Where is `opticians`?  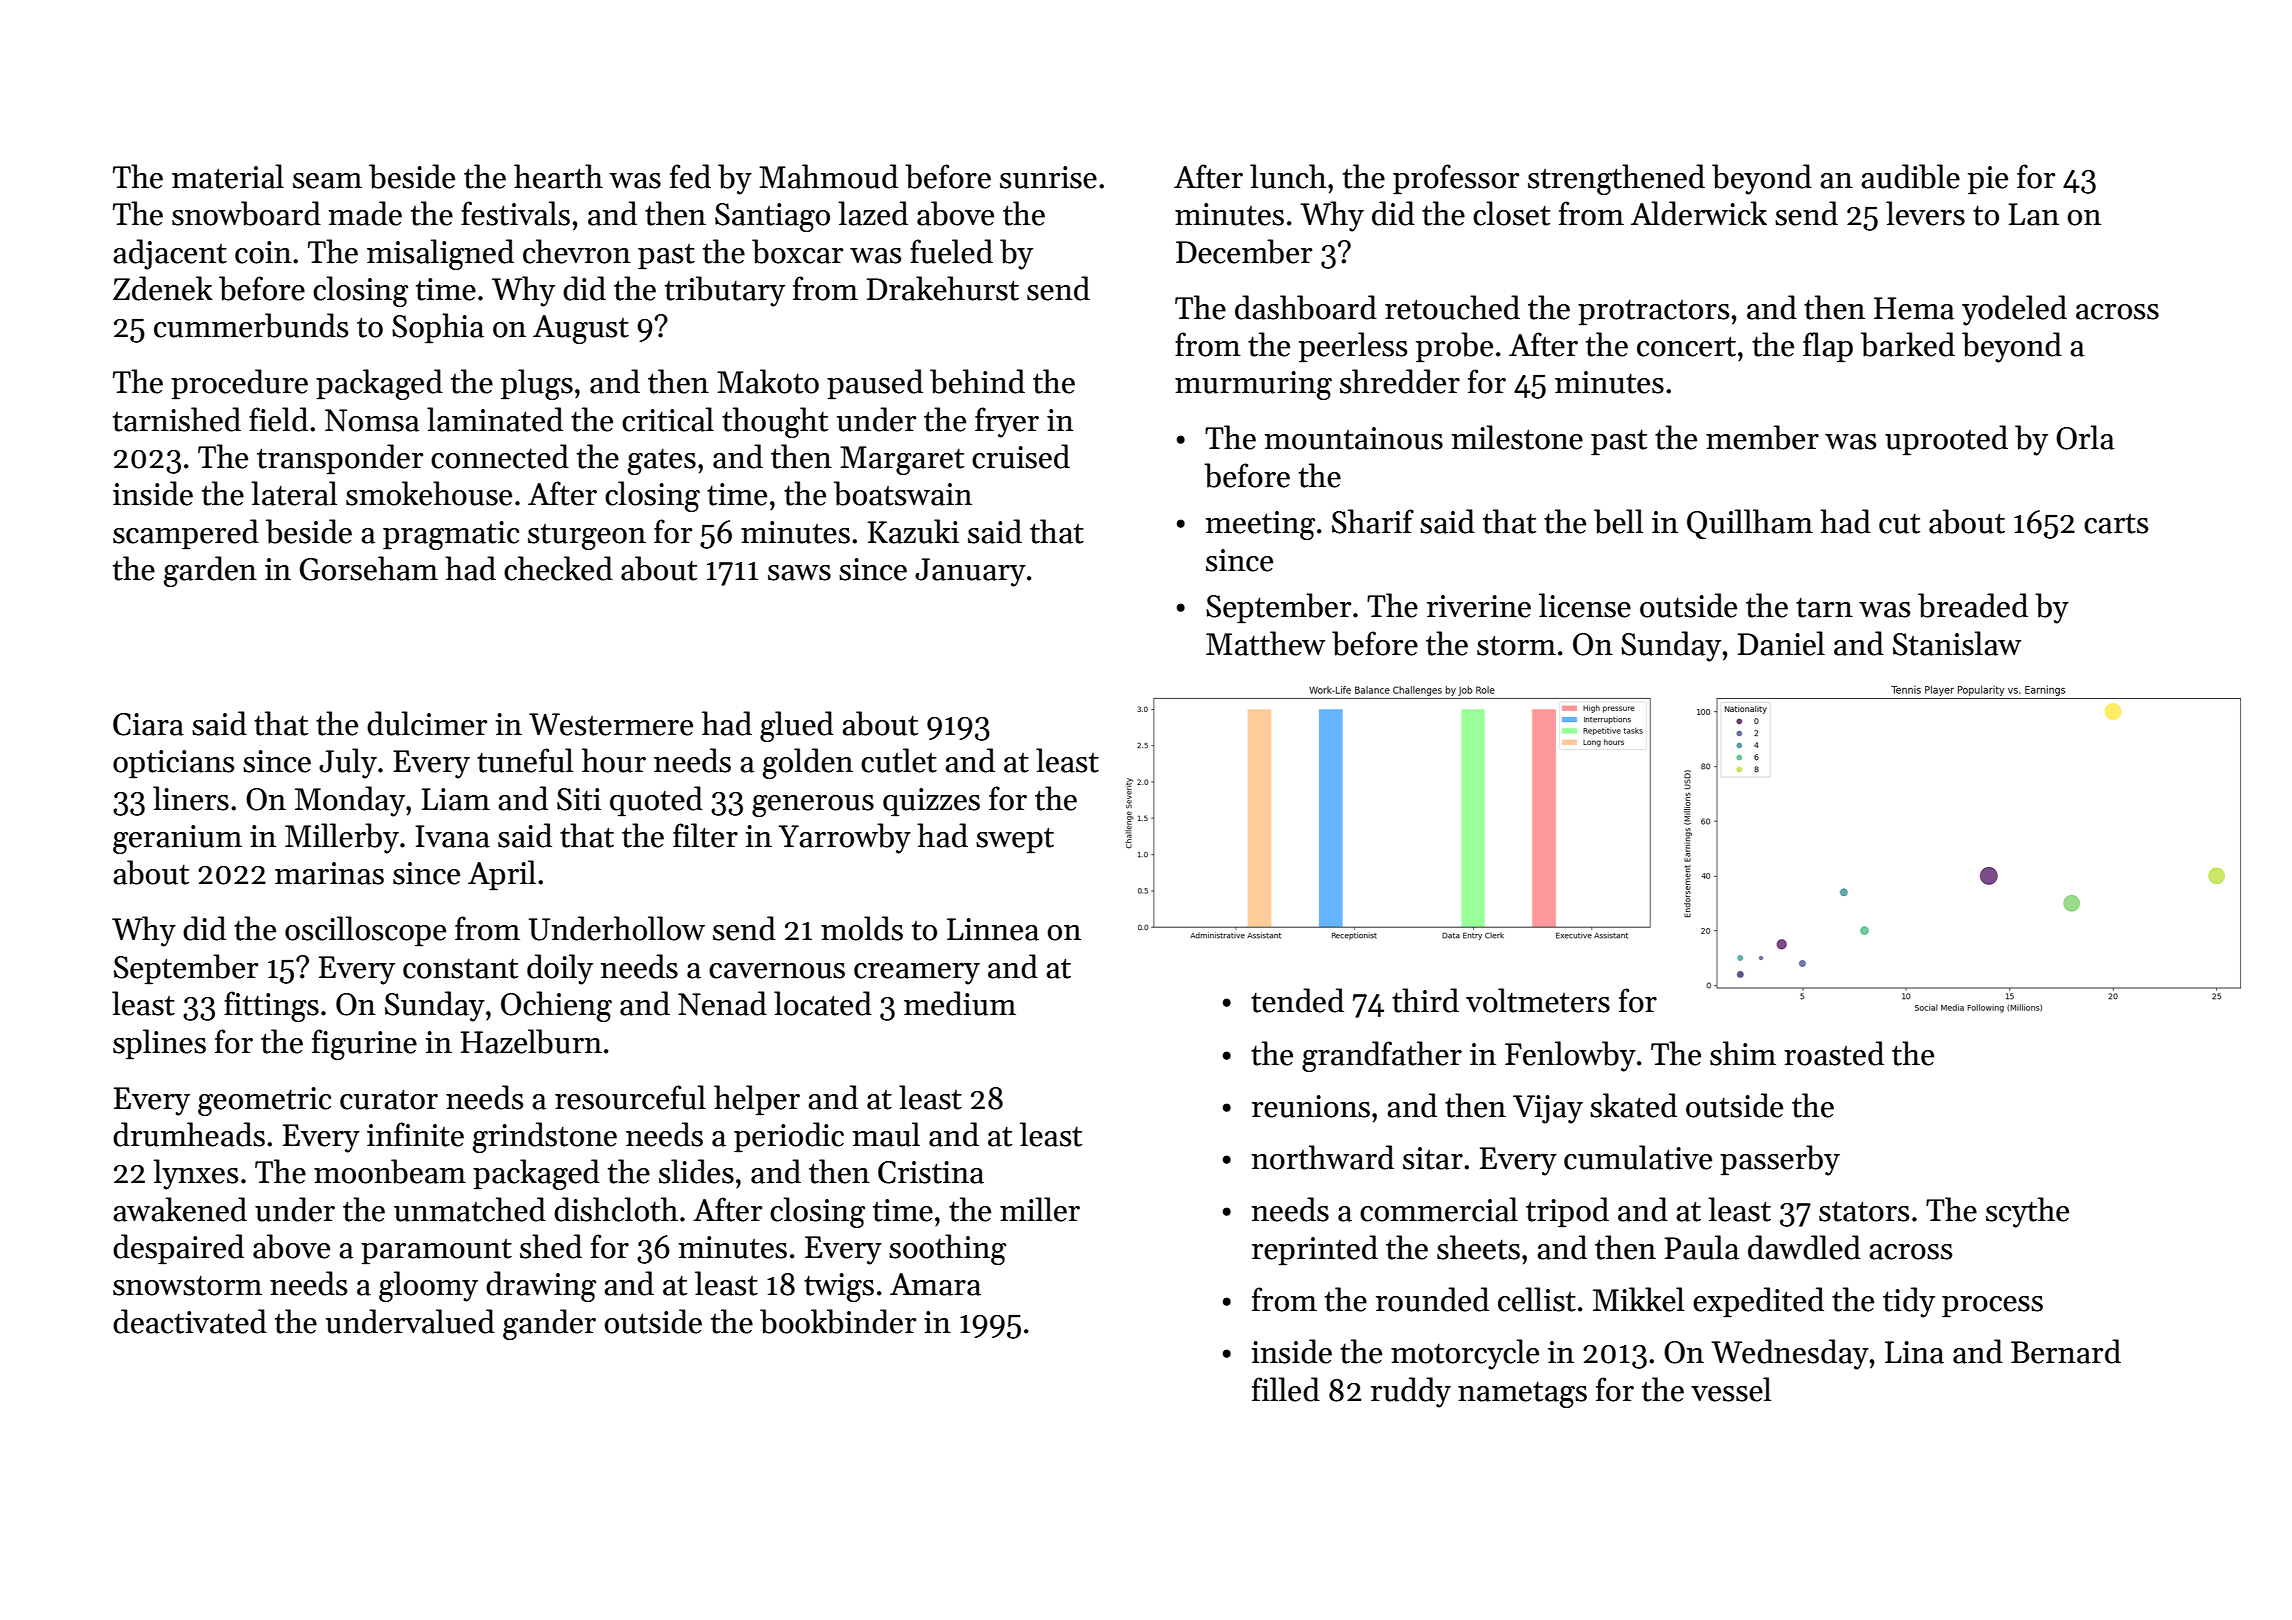
opticians is located at coordinates (173, 764).
